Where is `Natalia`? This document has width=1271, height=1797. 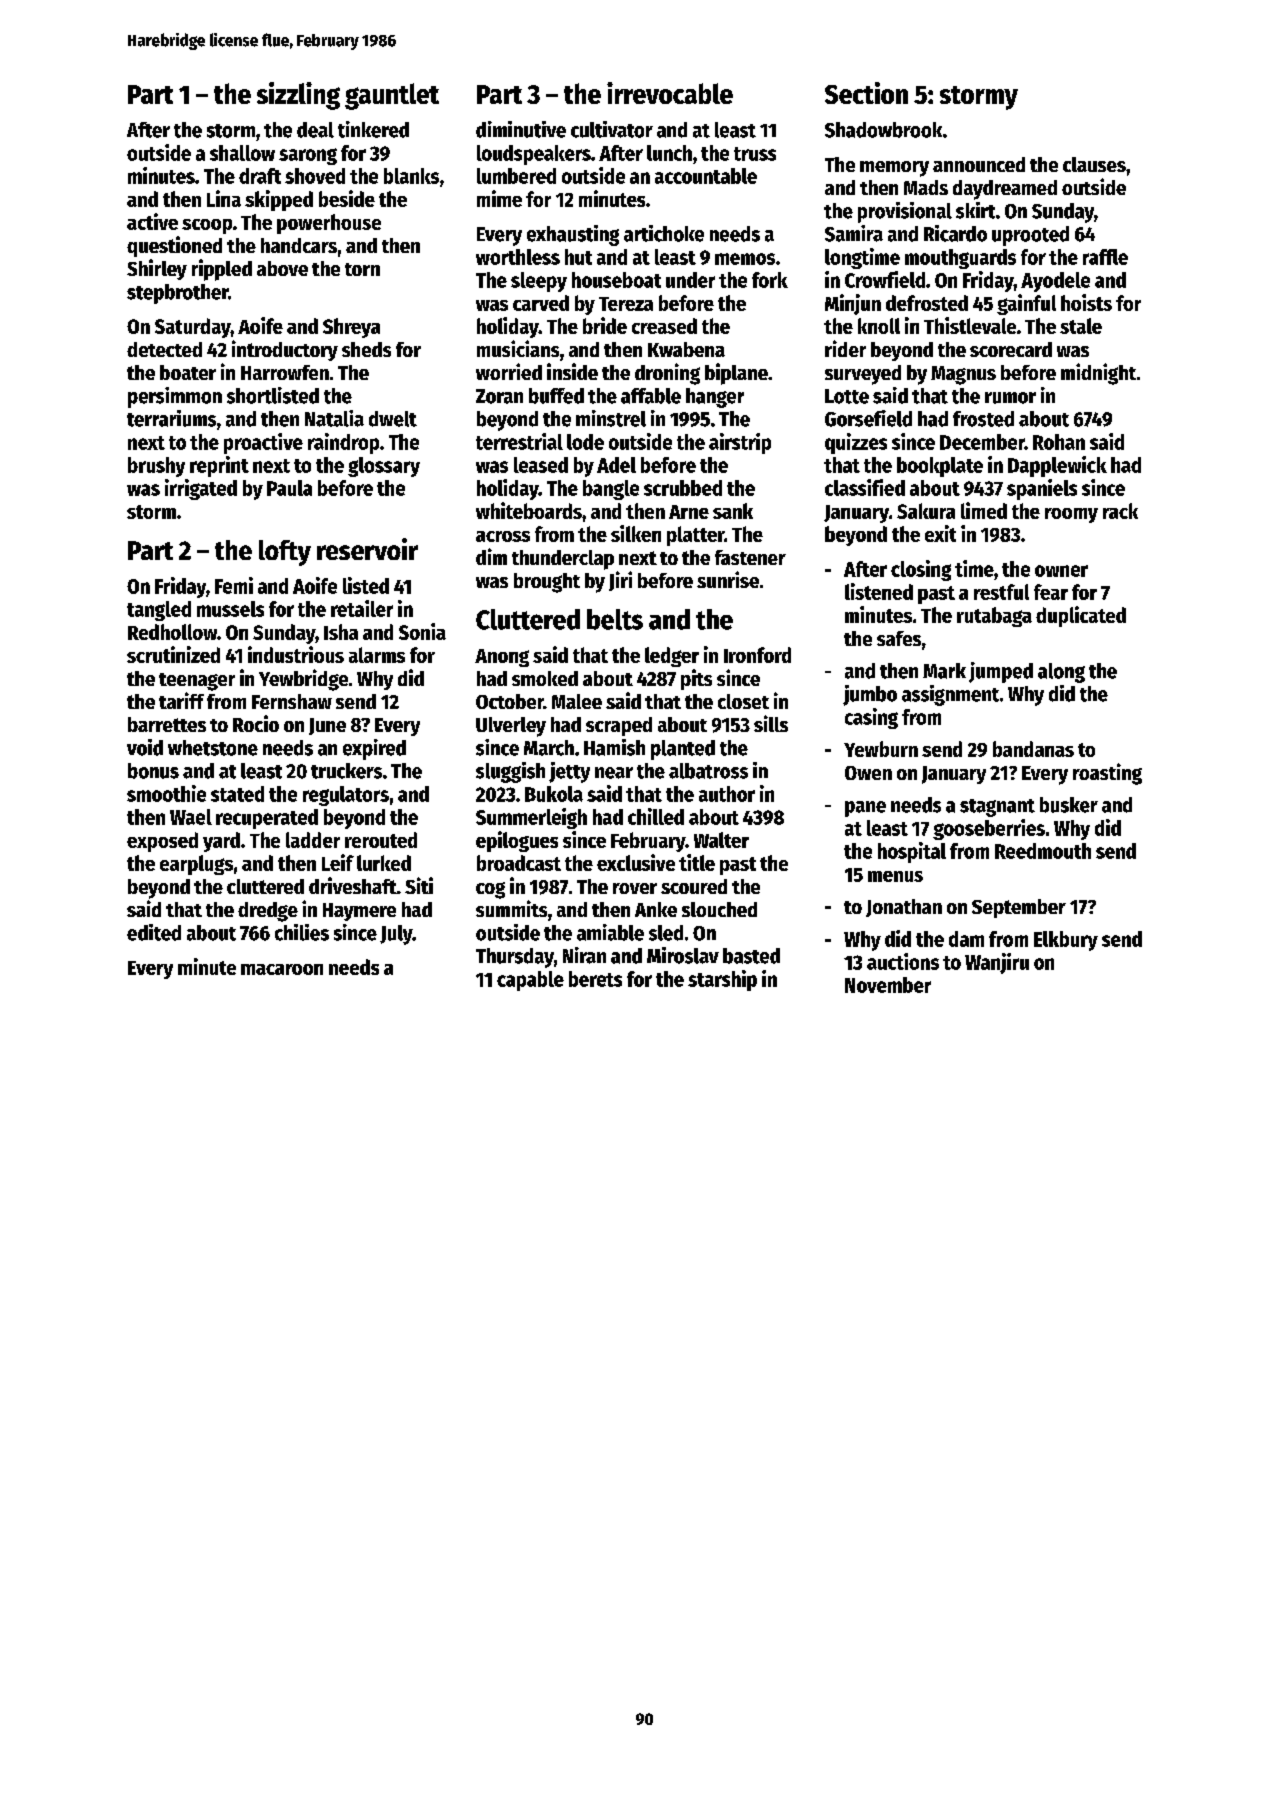
Natalia is located at coordinates (334, 418).
